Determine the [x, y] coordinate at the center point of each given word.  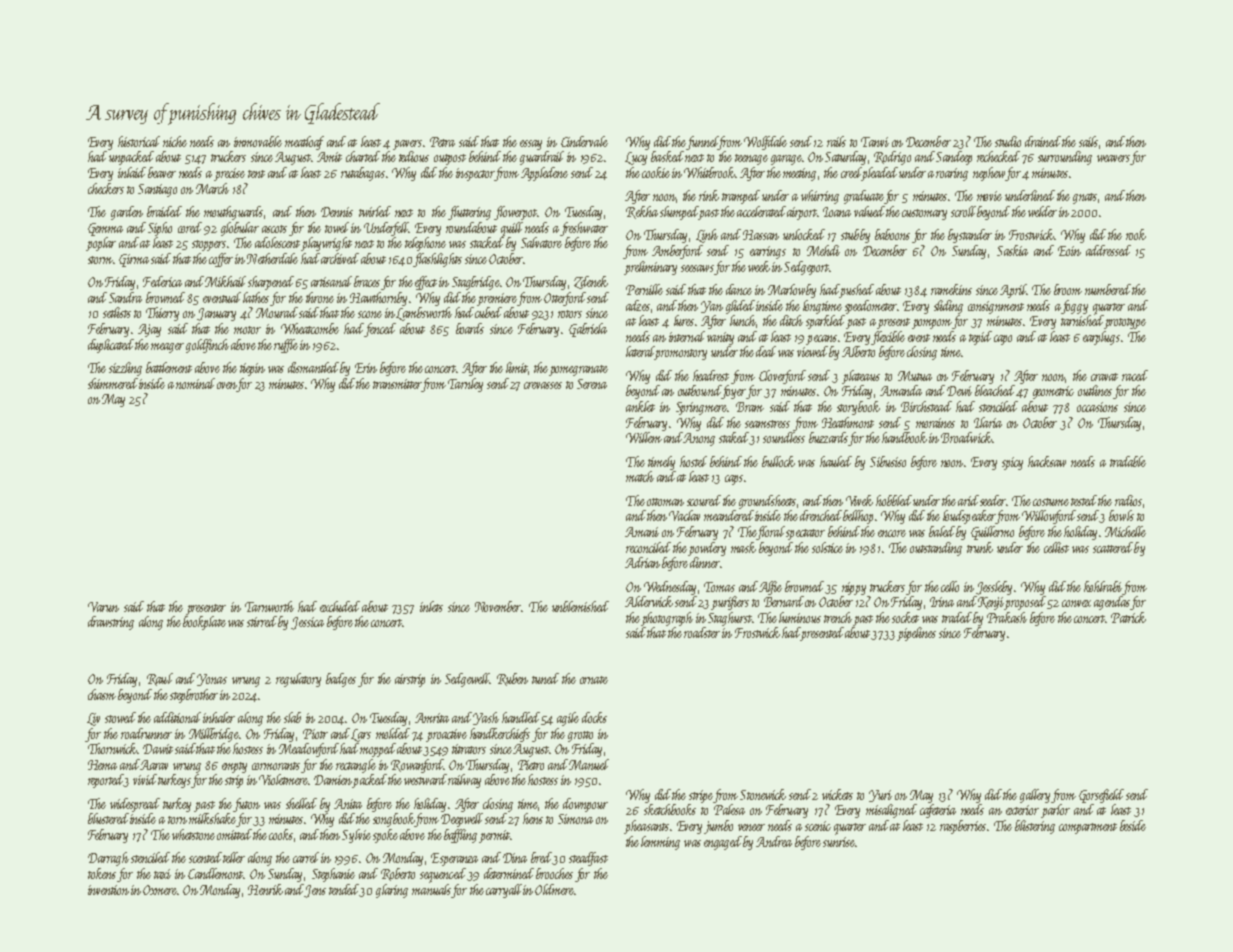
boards [470, 328]
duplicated [111, 346]
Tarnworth [269, 606]
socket [905, 617]
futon [246, 805]
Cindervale [584, 141]
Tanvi [875, 142]
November [498, 606]
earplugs [1101, 338]
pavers [407, 145]
